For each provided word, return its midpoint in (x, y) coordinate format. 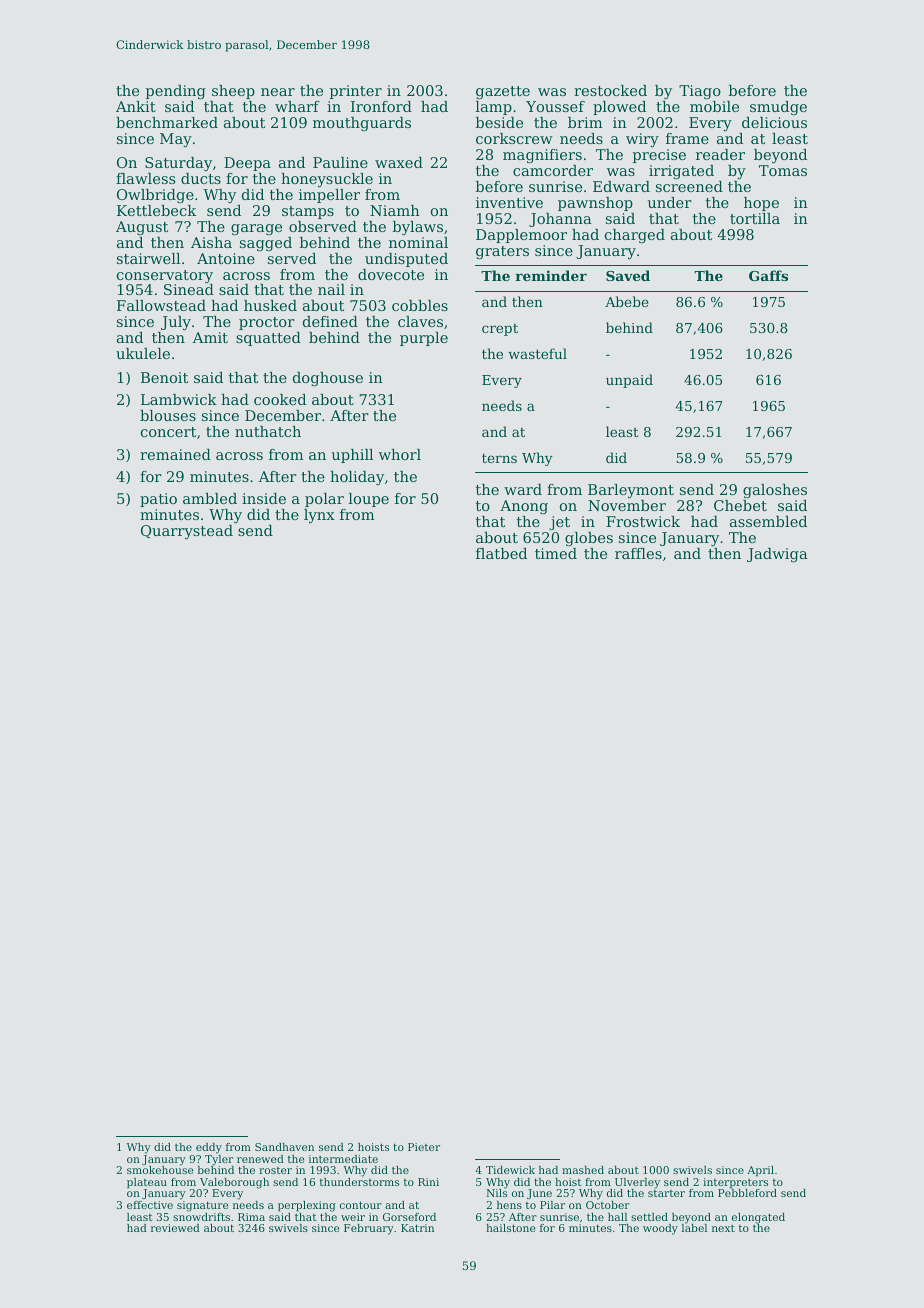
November (627, 505)
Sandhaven (284, 1147)
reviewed (175, 1228)
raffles (638, 553)
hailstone (510, 1228)
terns (499, 458)
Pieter (424, 1147)
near (278, 92)
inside (264, 498)
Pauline (340, 162)
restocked (610, 90)
